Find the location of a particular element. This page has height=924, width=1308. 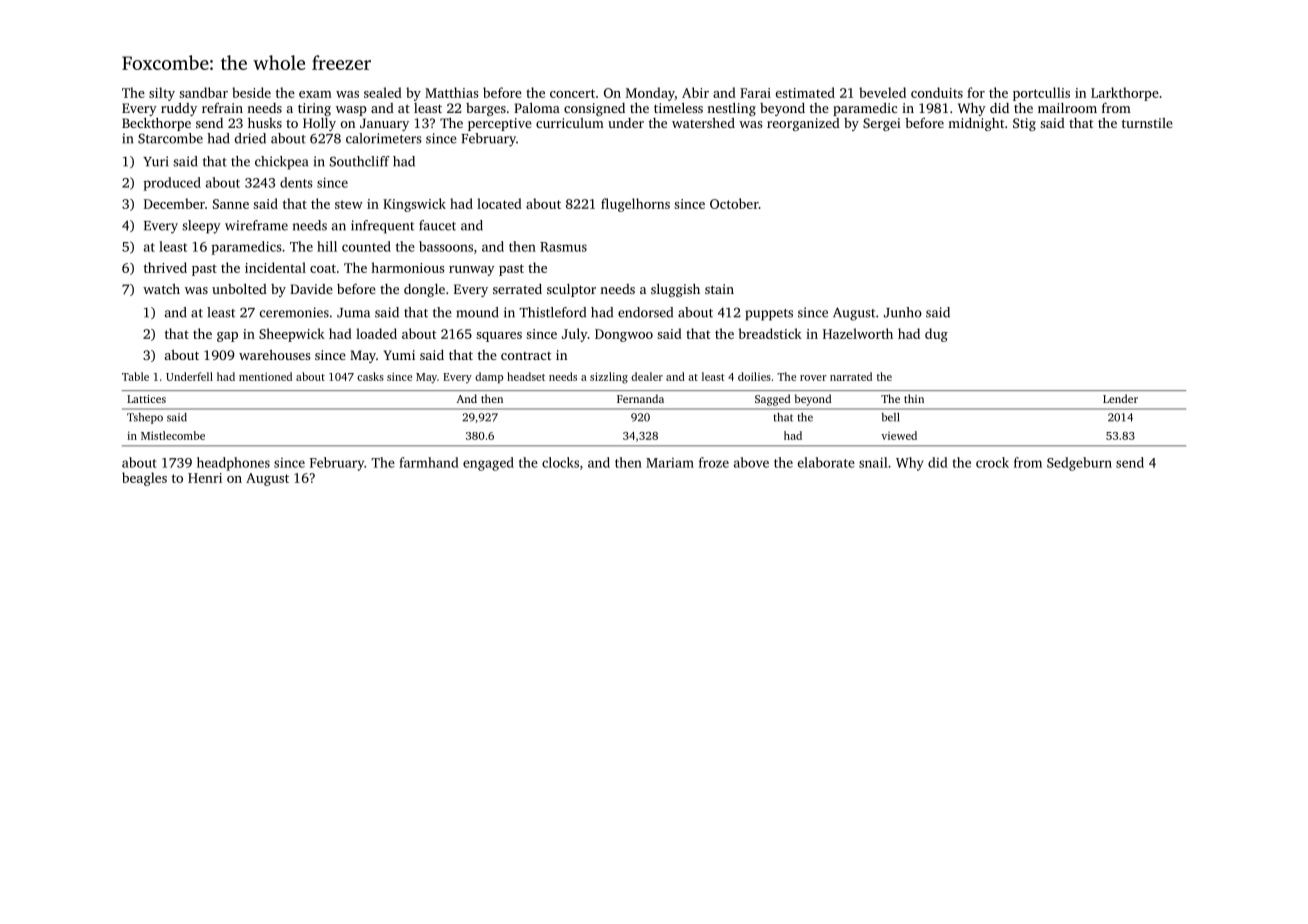

silty is located at coordinates (162, 94).
